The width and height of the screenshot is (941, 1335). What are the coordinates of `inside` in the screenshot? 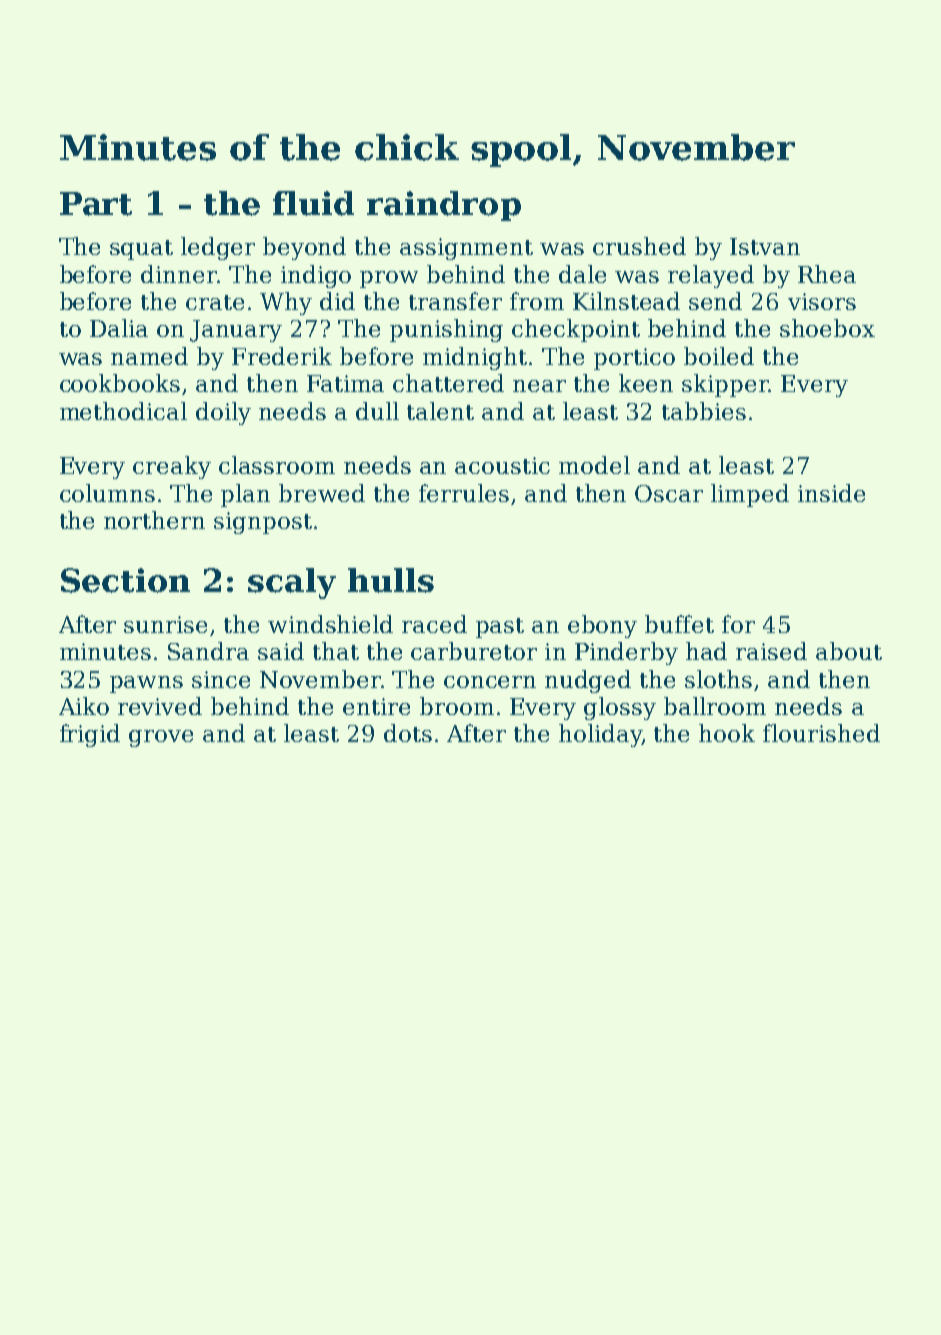 It's located at (831, 493).
